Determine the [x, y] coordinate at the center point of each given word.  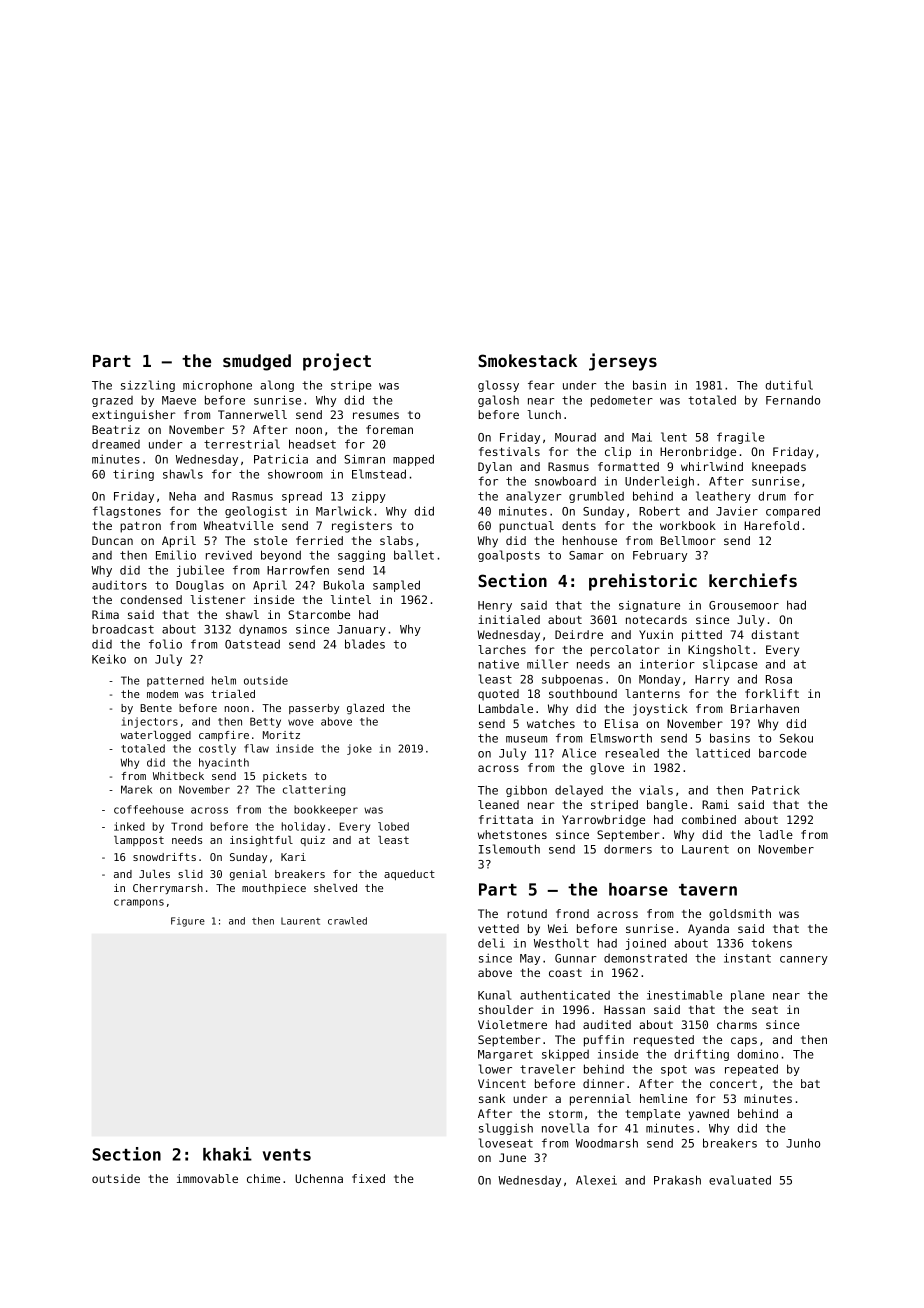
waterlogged [156, 736]
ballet [414, 555]
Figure [188, 922]
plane [748, 996]
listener [218, 599]
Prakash [677, 1180]
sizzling [148, 386]
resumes [376, 415]
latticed [723, 753]
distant [775, 634]
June [512, 1157]
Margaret [505, 1055]
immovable [207, 1178]
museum [526, 739]
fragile [741, 438]
